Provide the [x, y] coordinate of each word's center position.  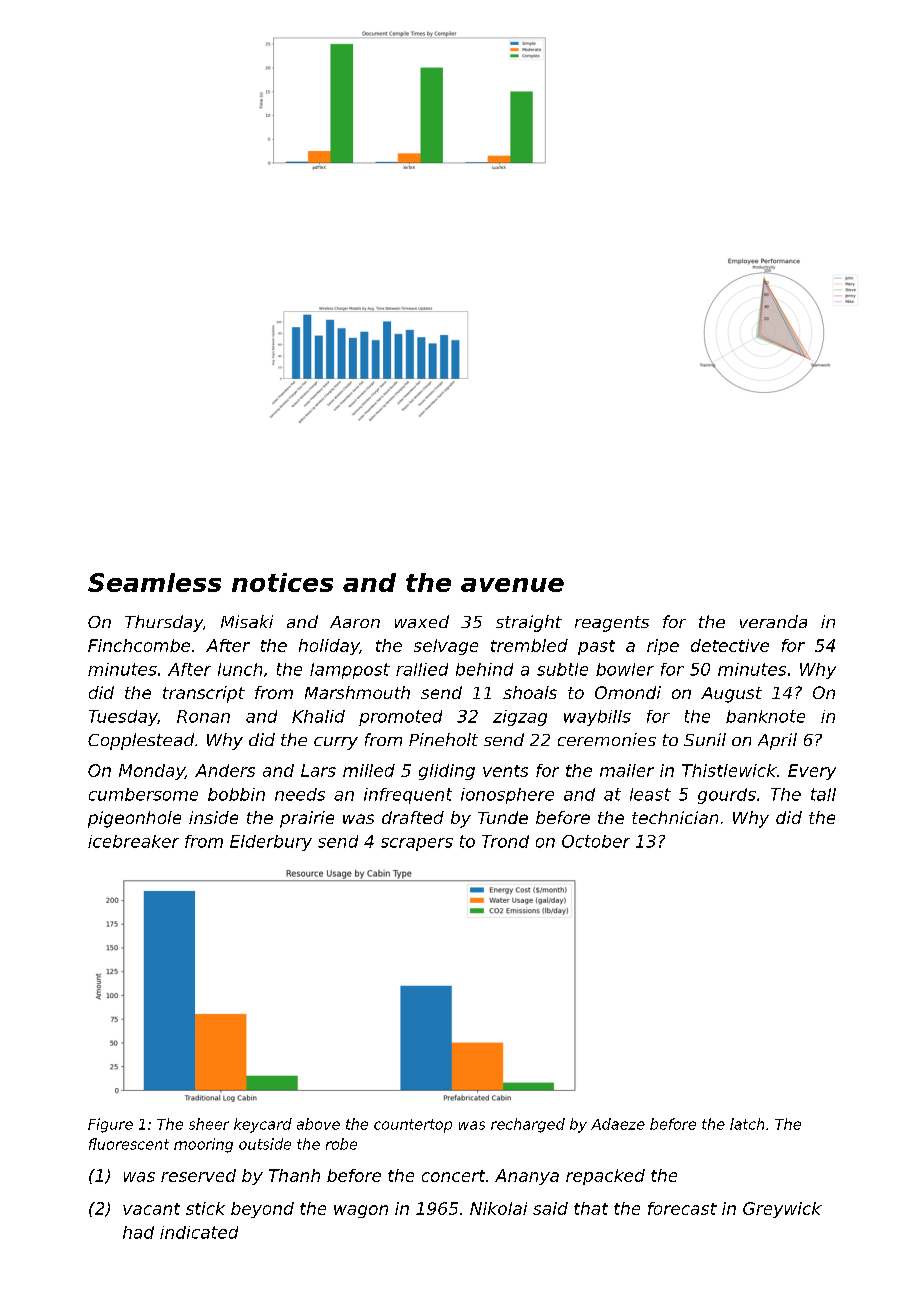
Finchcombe [139, 645]
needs [300, 794]
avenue [512, 585]
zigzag [520, 718]
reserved [198, 1175]
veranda [773, 621]
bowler [625, 669]
